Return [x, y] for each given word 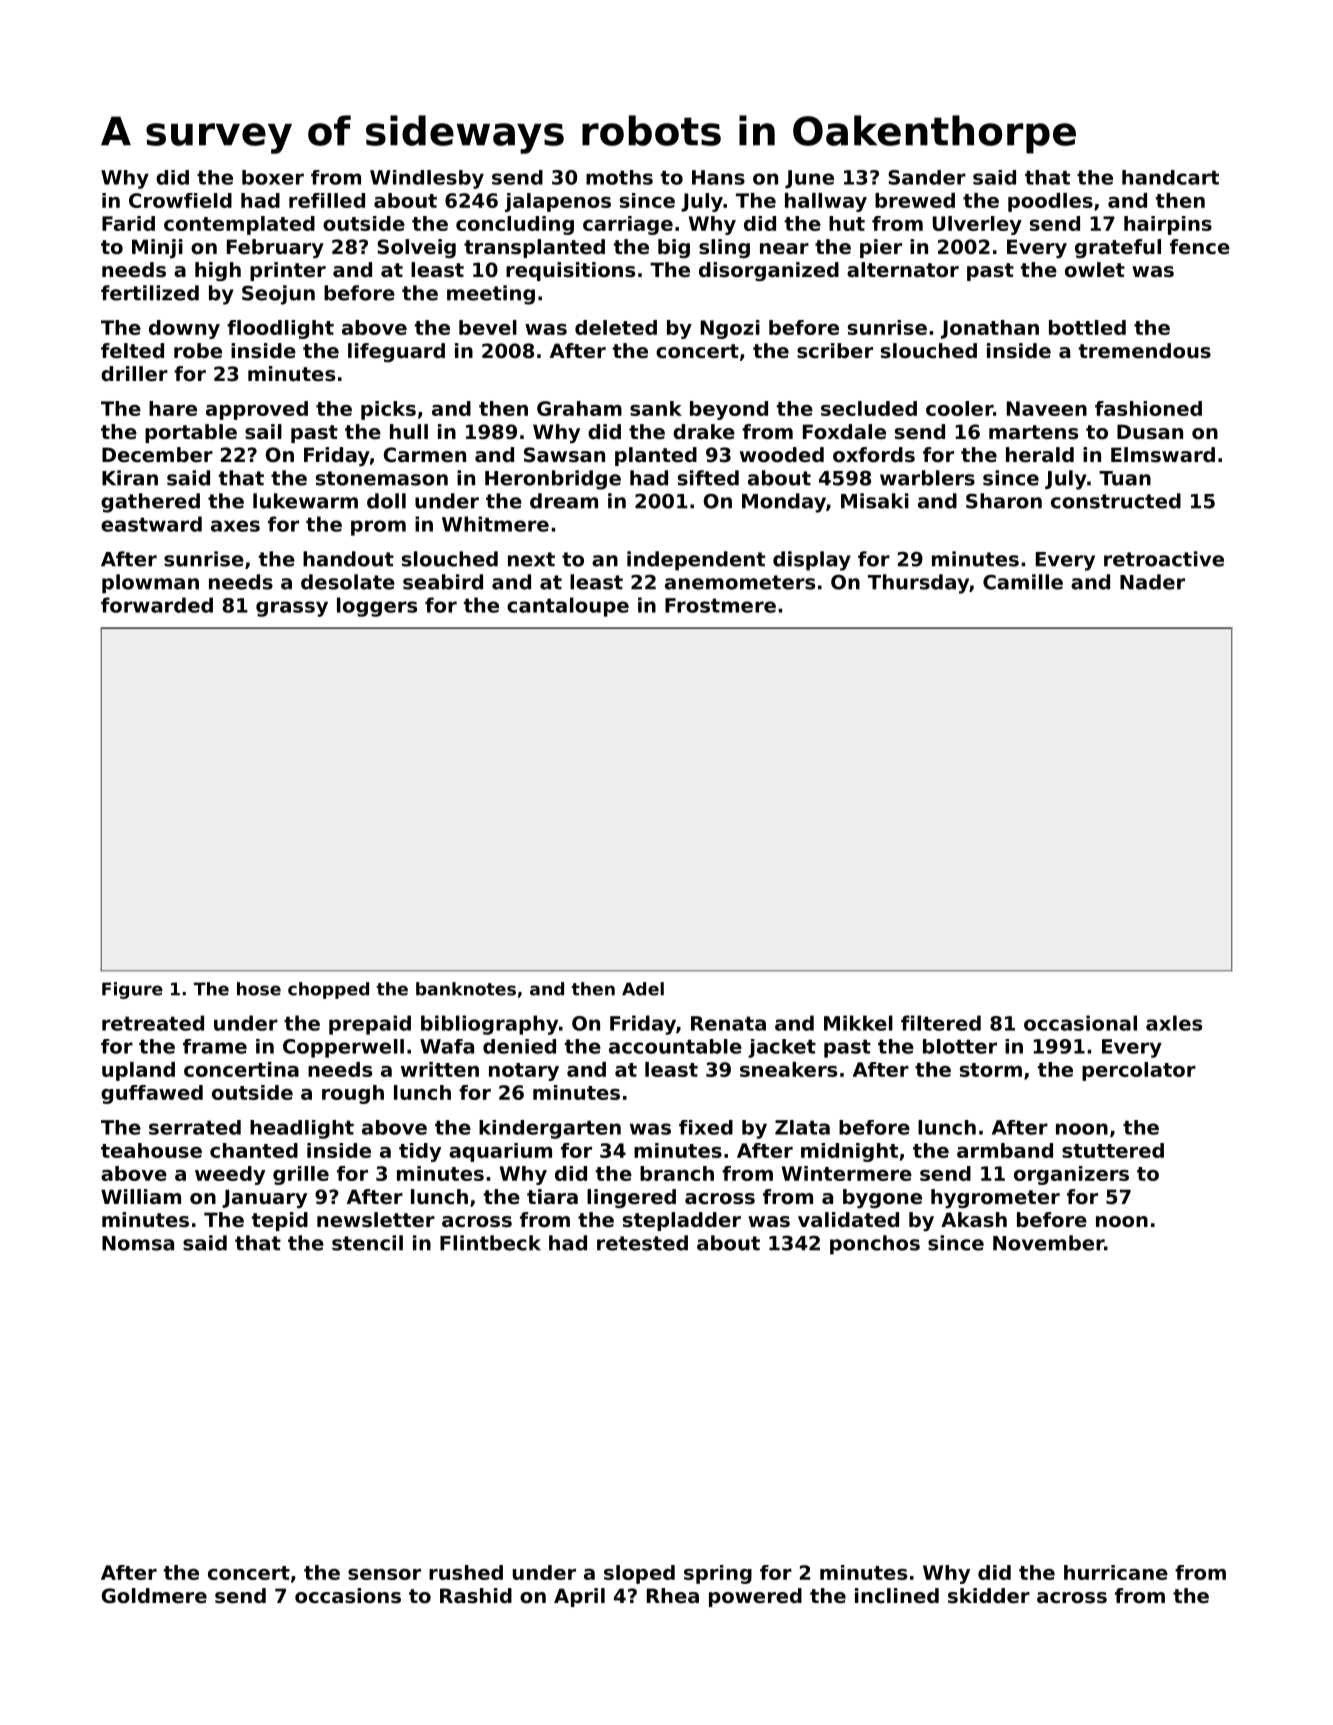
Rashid [476, 1596]
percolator [1139, 1071]
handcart [1170, 177]
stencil [367, 1243]
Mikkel [858, 1023]
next [531, 559]
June [809, 179]
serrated [195, 1127]
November [1048, 1243]
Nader [1152, 582]
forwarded [157, 605]
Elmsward [1163, 455]
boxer [273, 177]
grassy [292, 609]
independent [696, 561]
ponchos [875, 1245]
